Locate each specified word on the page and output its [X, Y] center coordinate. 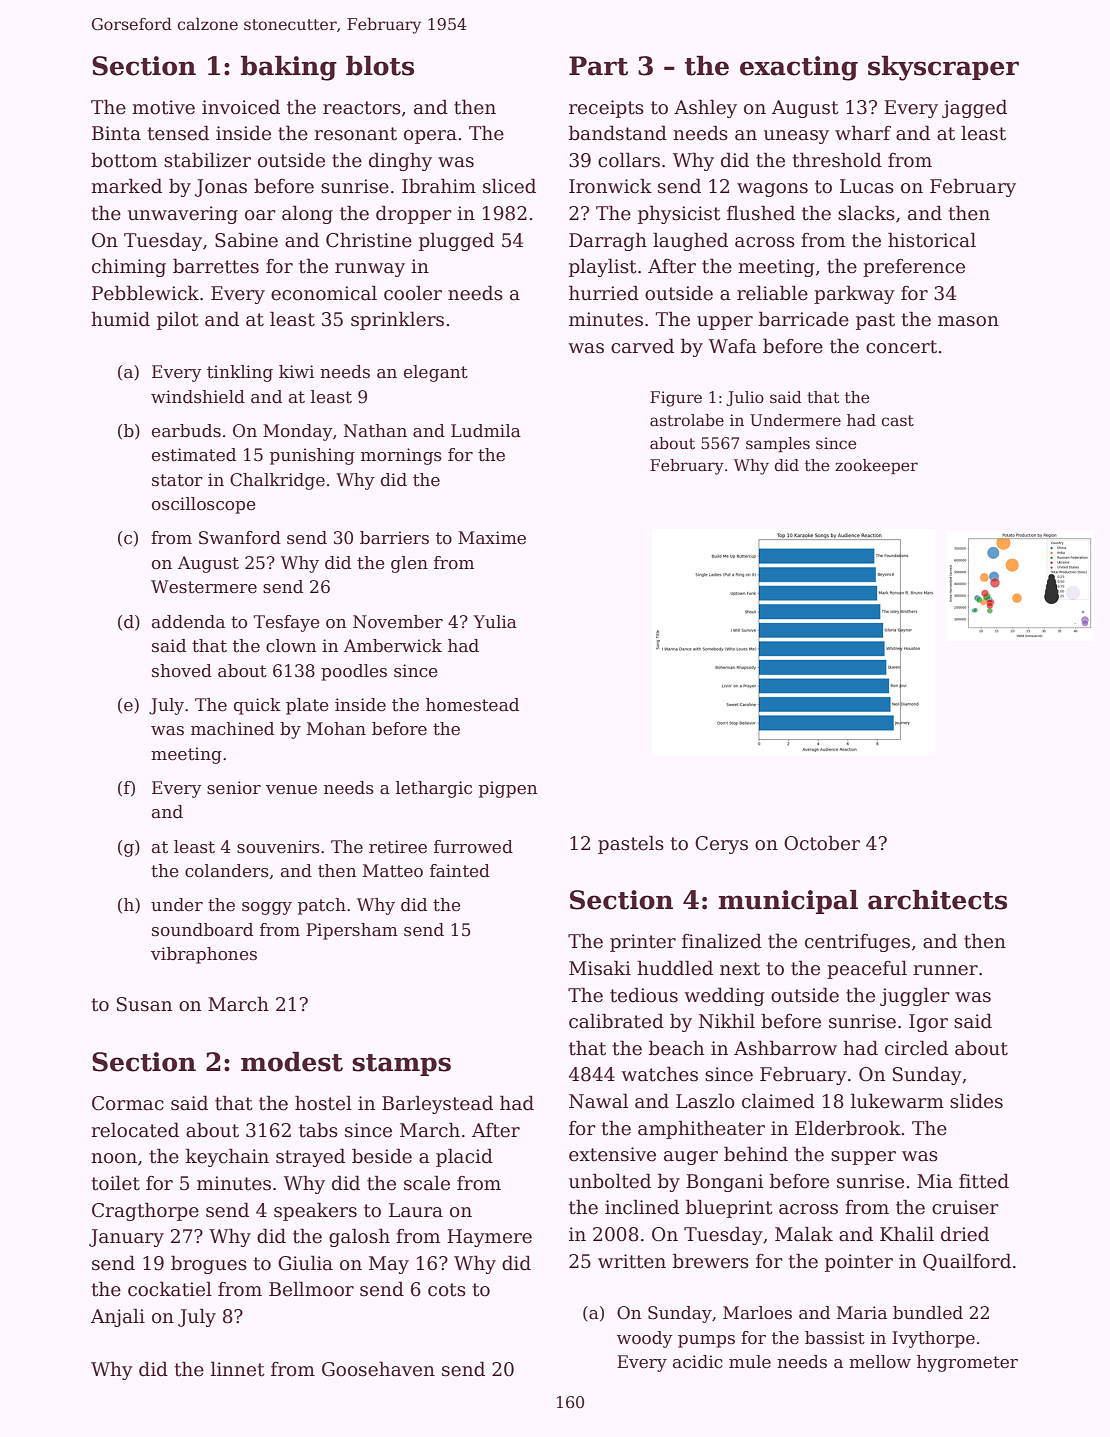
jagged [974, 108]
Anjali [118, 1317]
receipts [606, 109]
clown [291, 646]
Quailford [967, 1262]
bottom [124, 160]
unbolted [610, 1181]
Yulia [495, 622]
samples [778, 444]
